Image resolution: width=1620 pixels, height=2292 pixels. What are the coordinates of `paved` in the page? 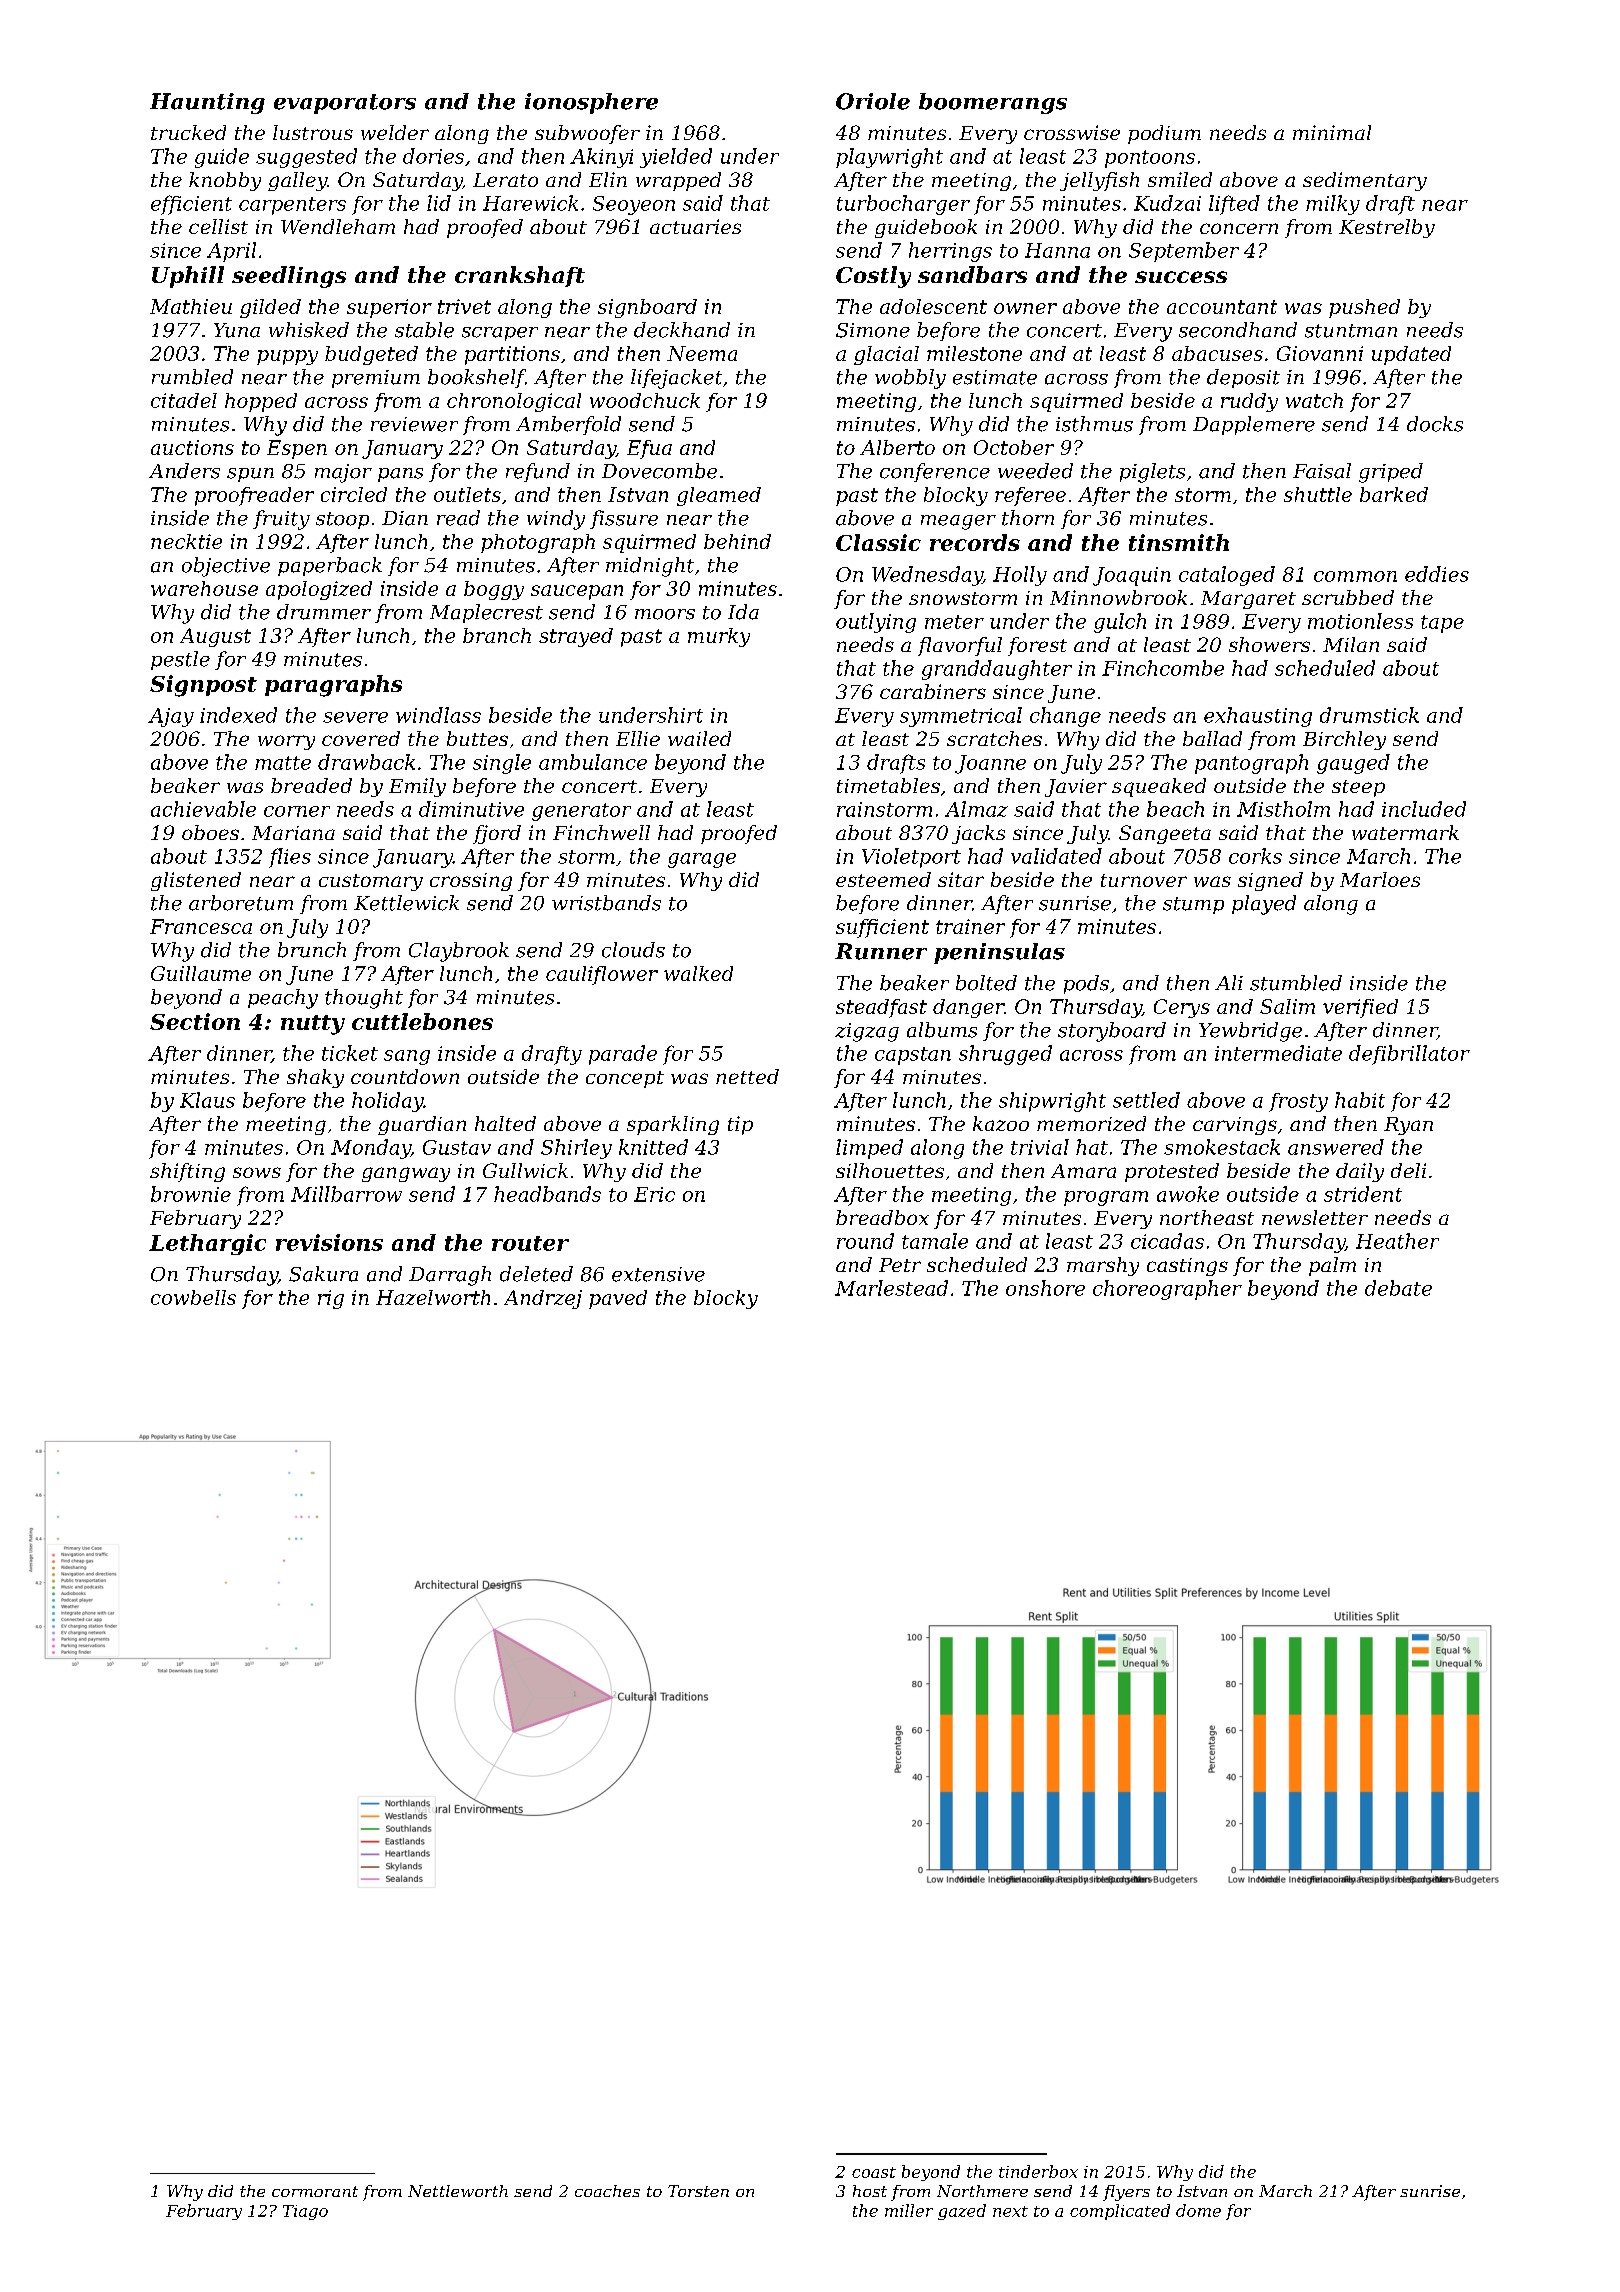 It's located at (618, 1299).
